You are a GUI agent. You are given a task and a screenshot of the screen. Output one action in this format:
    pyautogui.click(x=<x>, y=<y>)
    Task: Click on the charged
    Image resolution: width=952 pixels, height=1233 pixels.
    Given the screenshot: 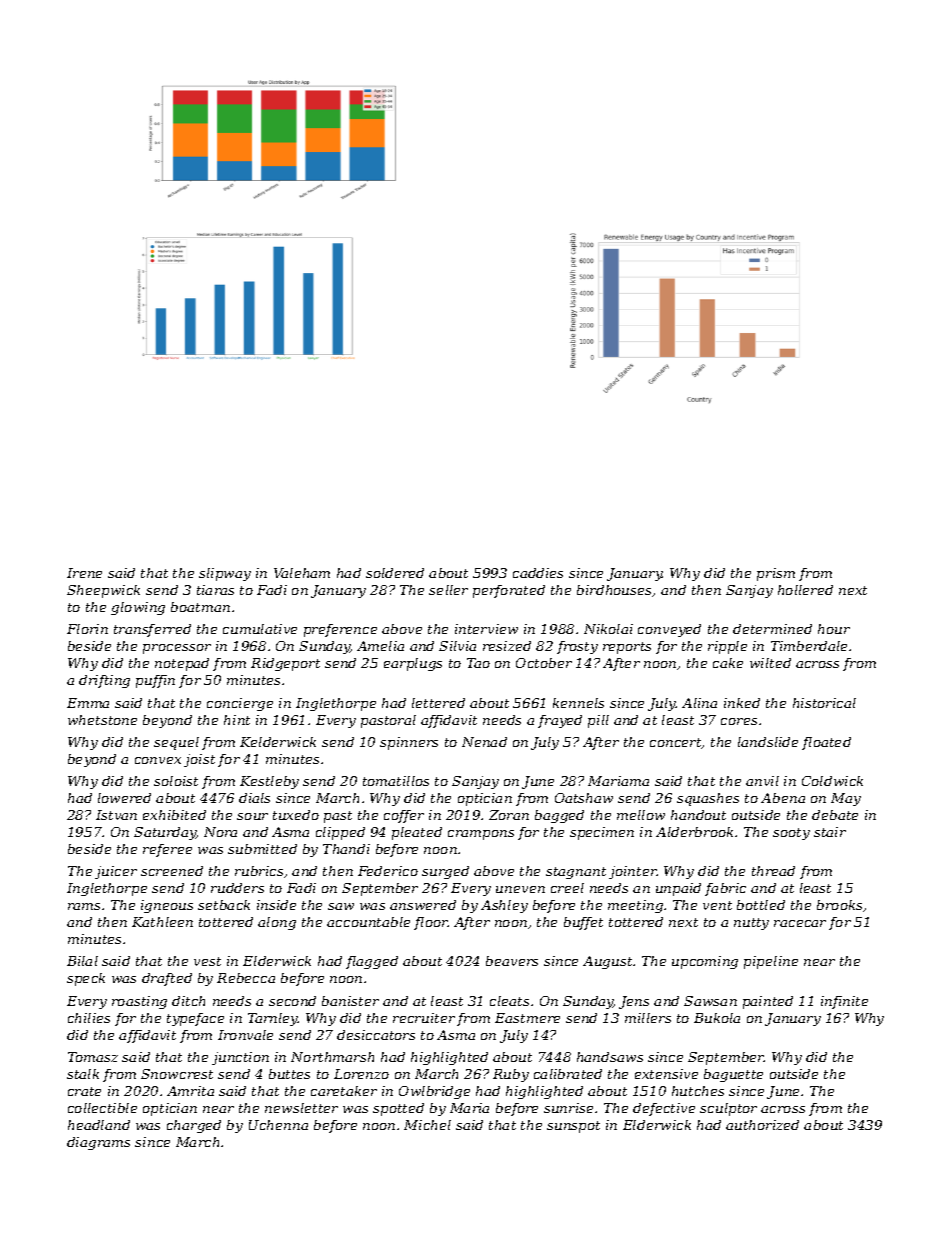 What is the action you would take?
    pyautogui.click(x=194, y=1126)
